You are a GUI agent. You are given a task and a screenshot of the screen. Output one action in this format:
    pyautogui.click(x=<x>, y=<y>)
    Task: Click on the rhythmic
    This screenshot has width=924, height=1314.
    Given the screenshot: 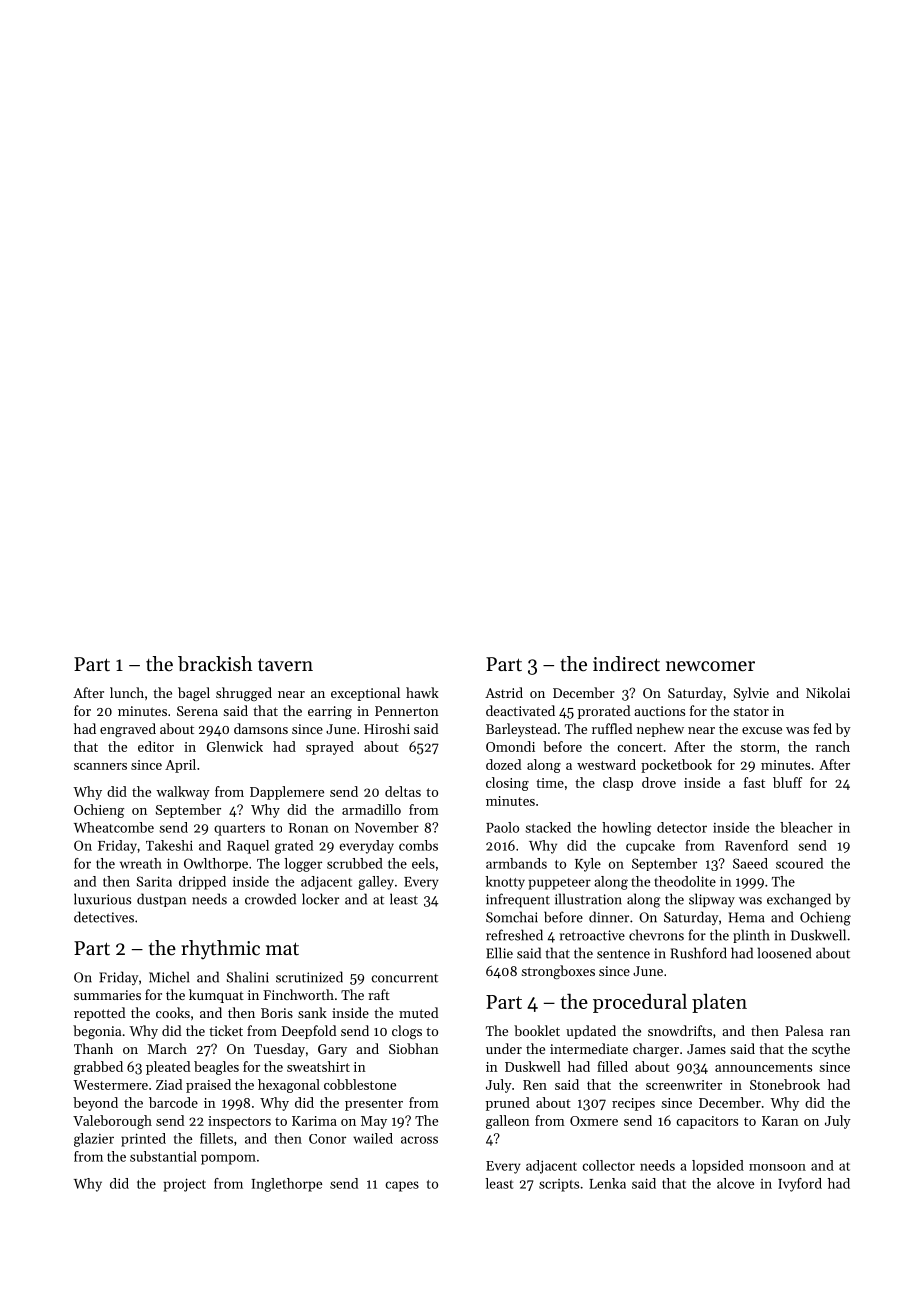 What is the action you would take?
    pyautogui.click(x=220, y=950)
